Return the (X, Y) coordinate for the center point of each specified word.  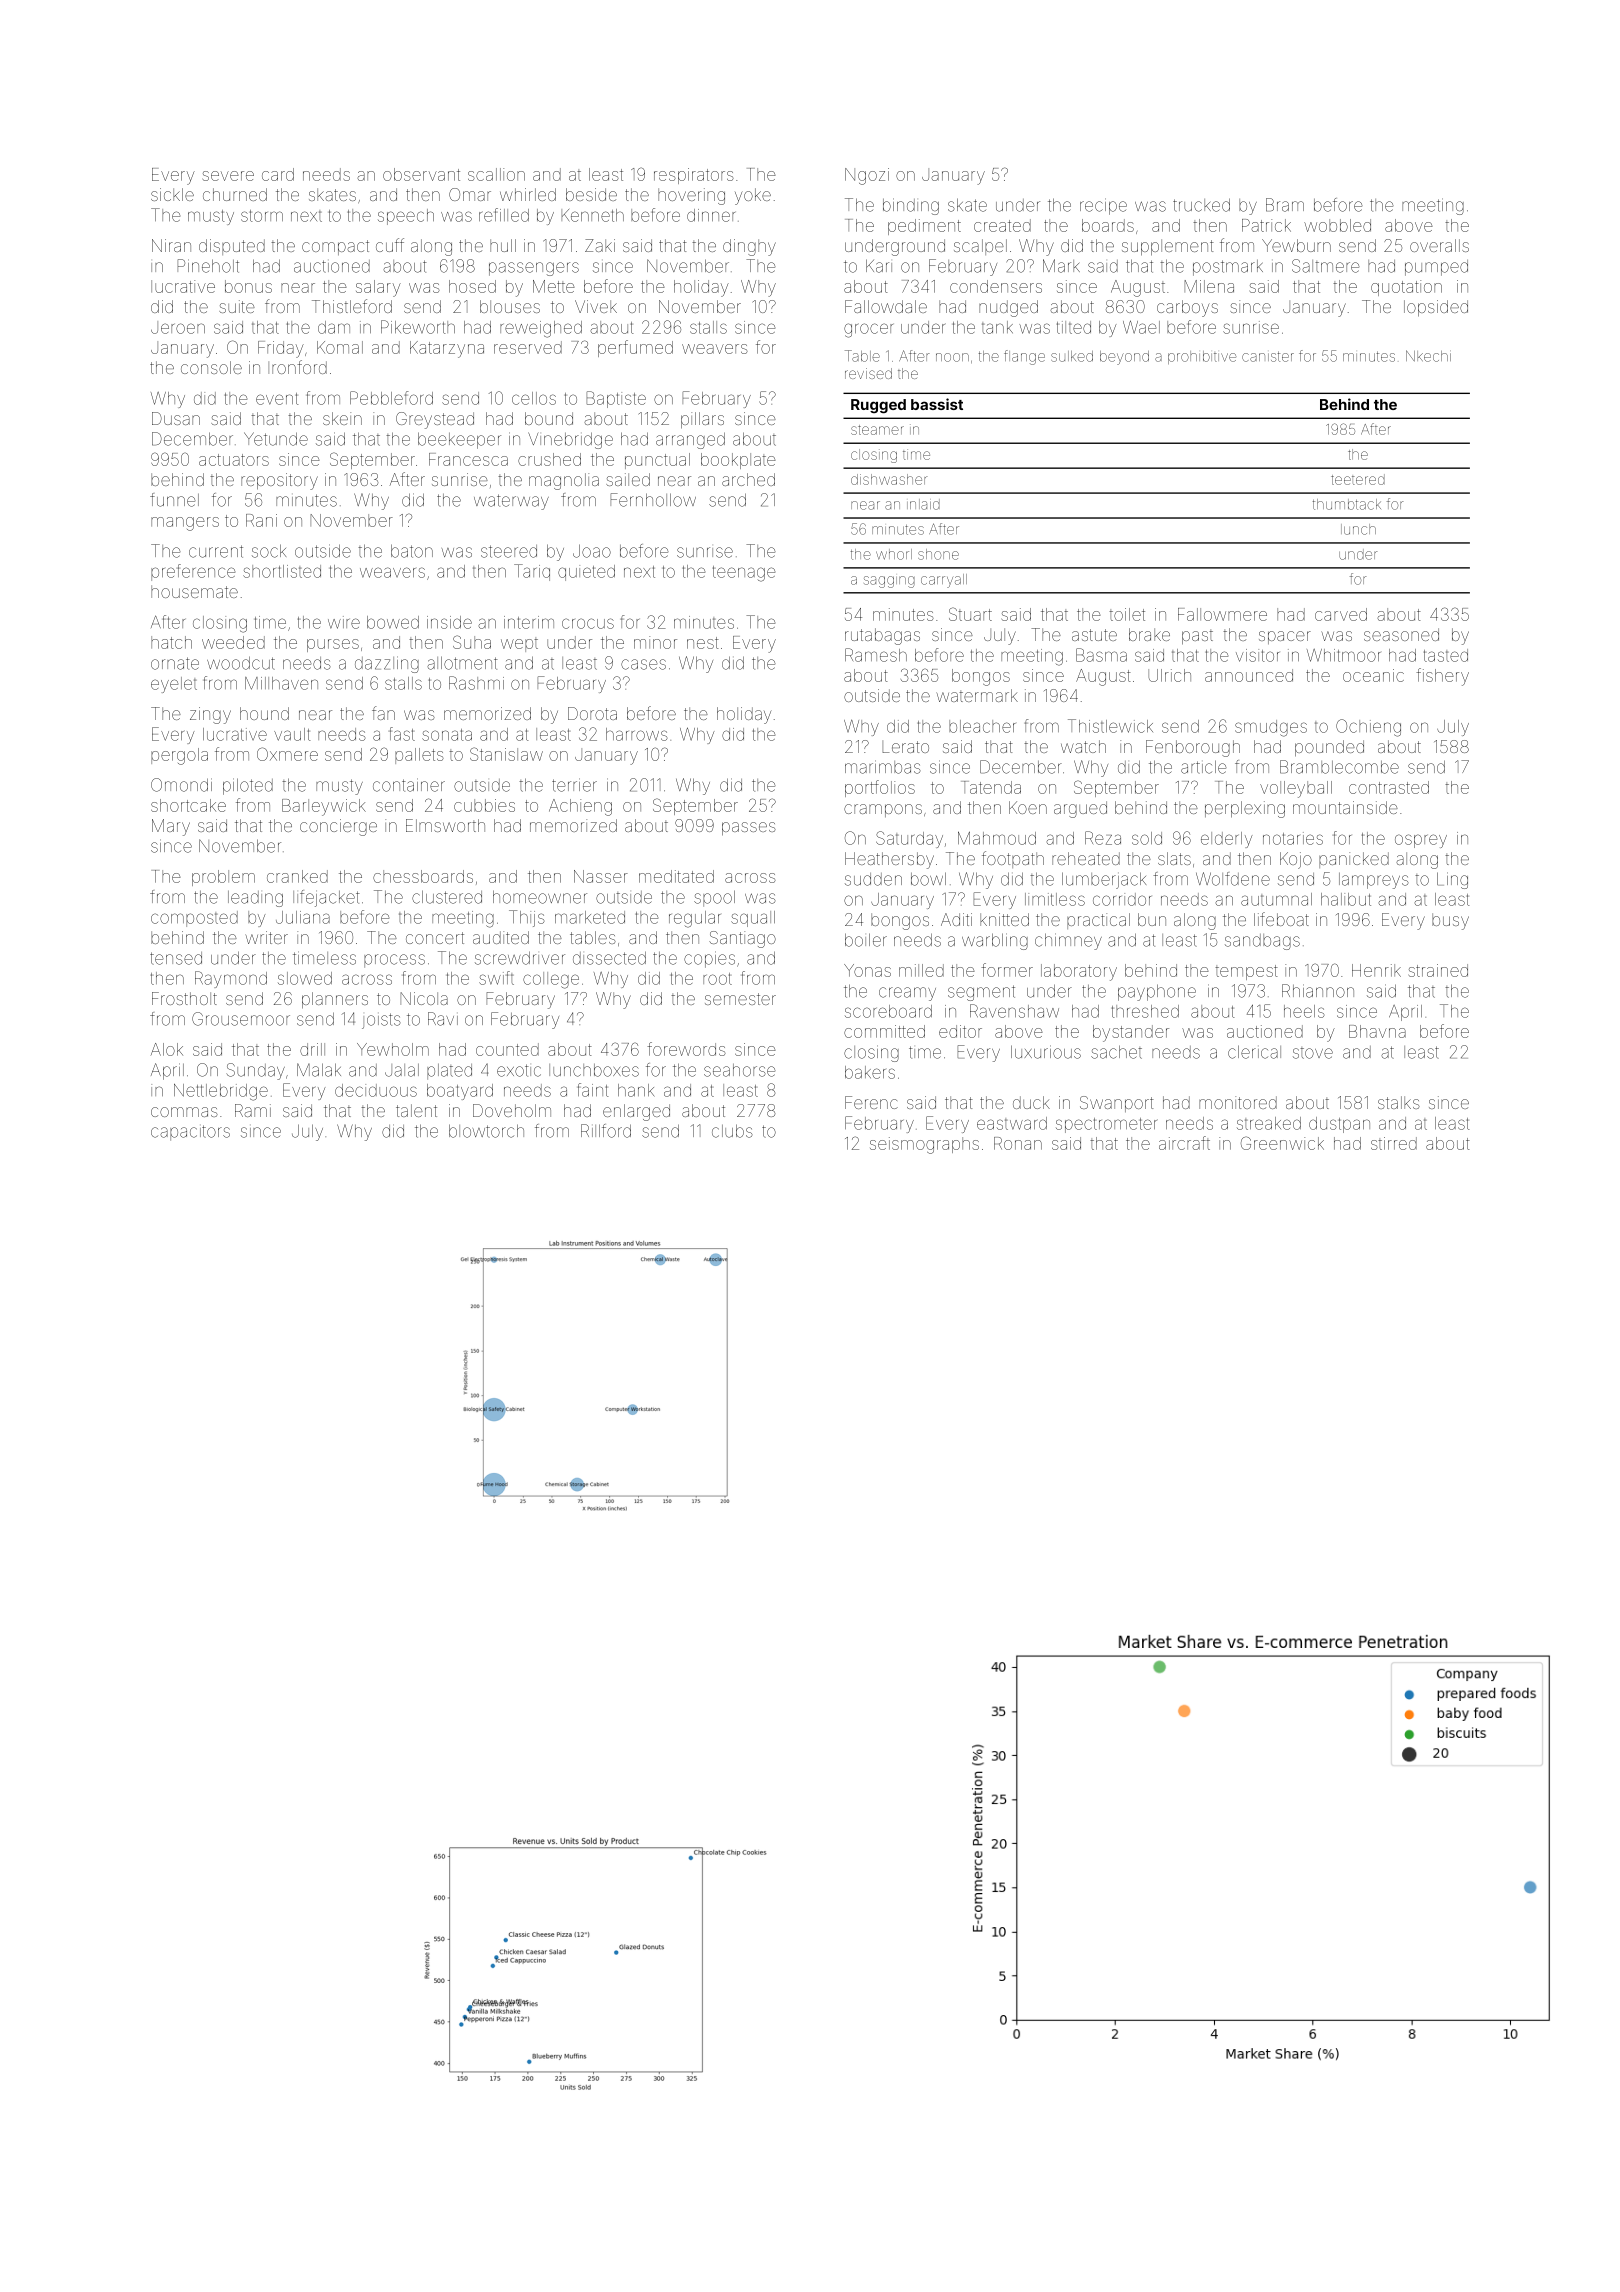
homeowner (540, 897)
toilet (1127, 614)
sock (269, 551)
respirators (694, 176)
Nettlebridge (221, 1092)
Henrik (1376, 970)
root (717, 979)
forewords (686, 1049)
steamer (877, 430)
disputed (232, 247)
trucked (1201, 205)
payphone (1157, 992)
